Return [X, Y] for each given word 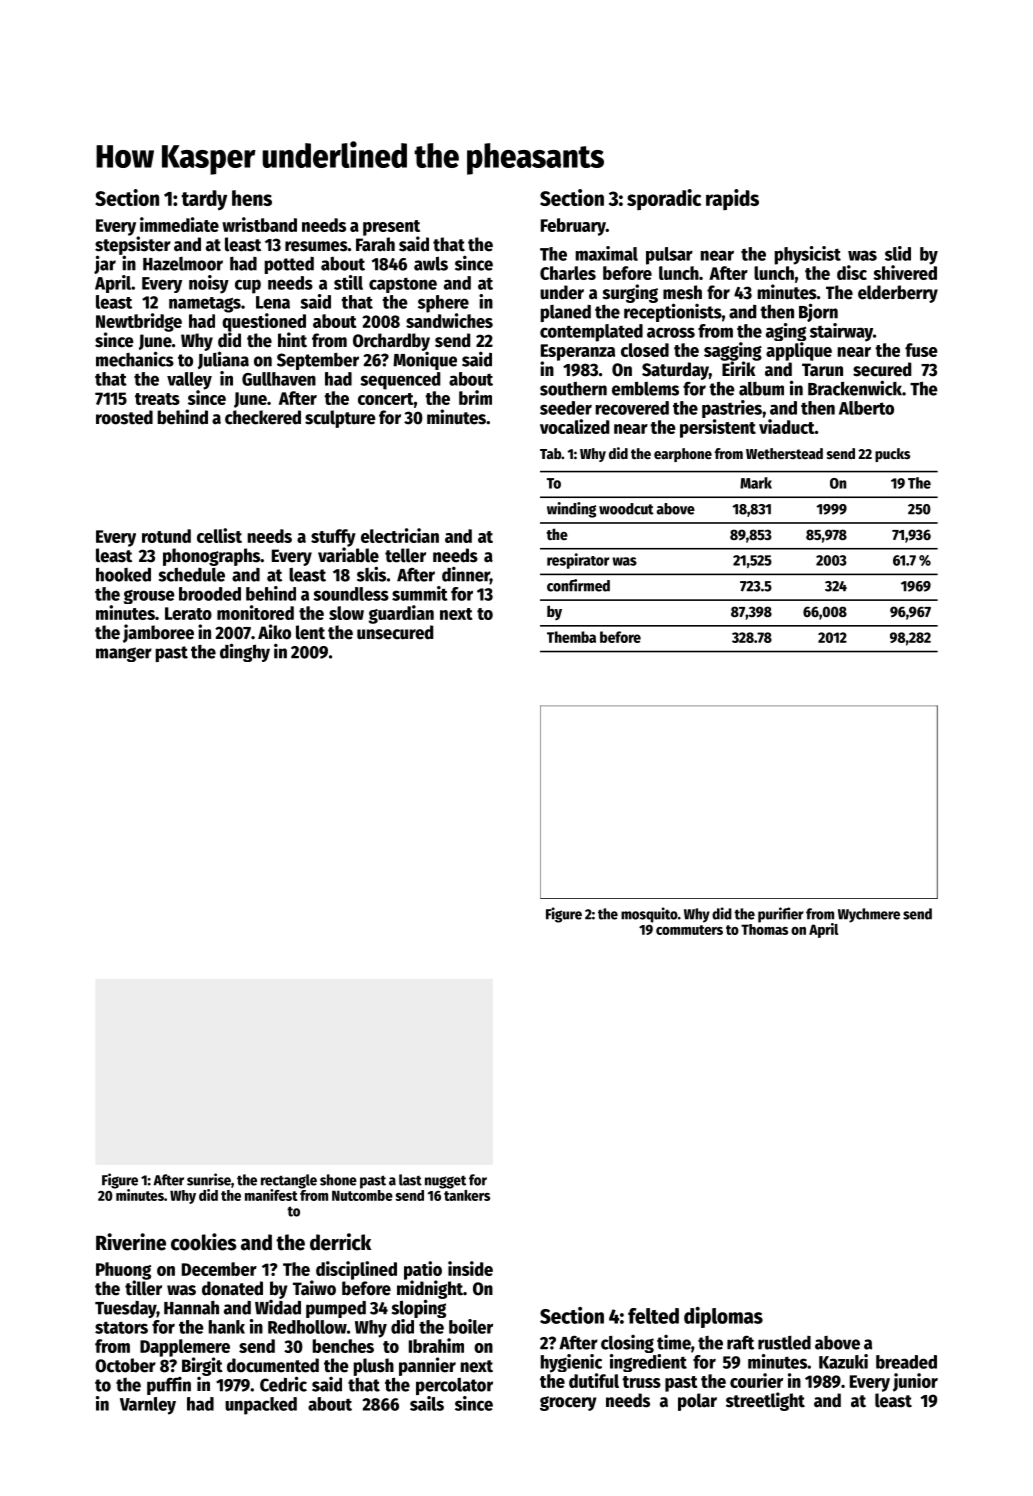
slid [898, 253]
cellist [219, 535]
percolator [454, 1386]
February [573, 227]
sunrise [209, 1179]
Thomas [764, 929]
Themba [571, 637]
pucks [892, 455]
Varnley [148, 1406]
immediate [179, 224]
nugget [445, 1182]
